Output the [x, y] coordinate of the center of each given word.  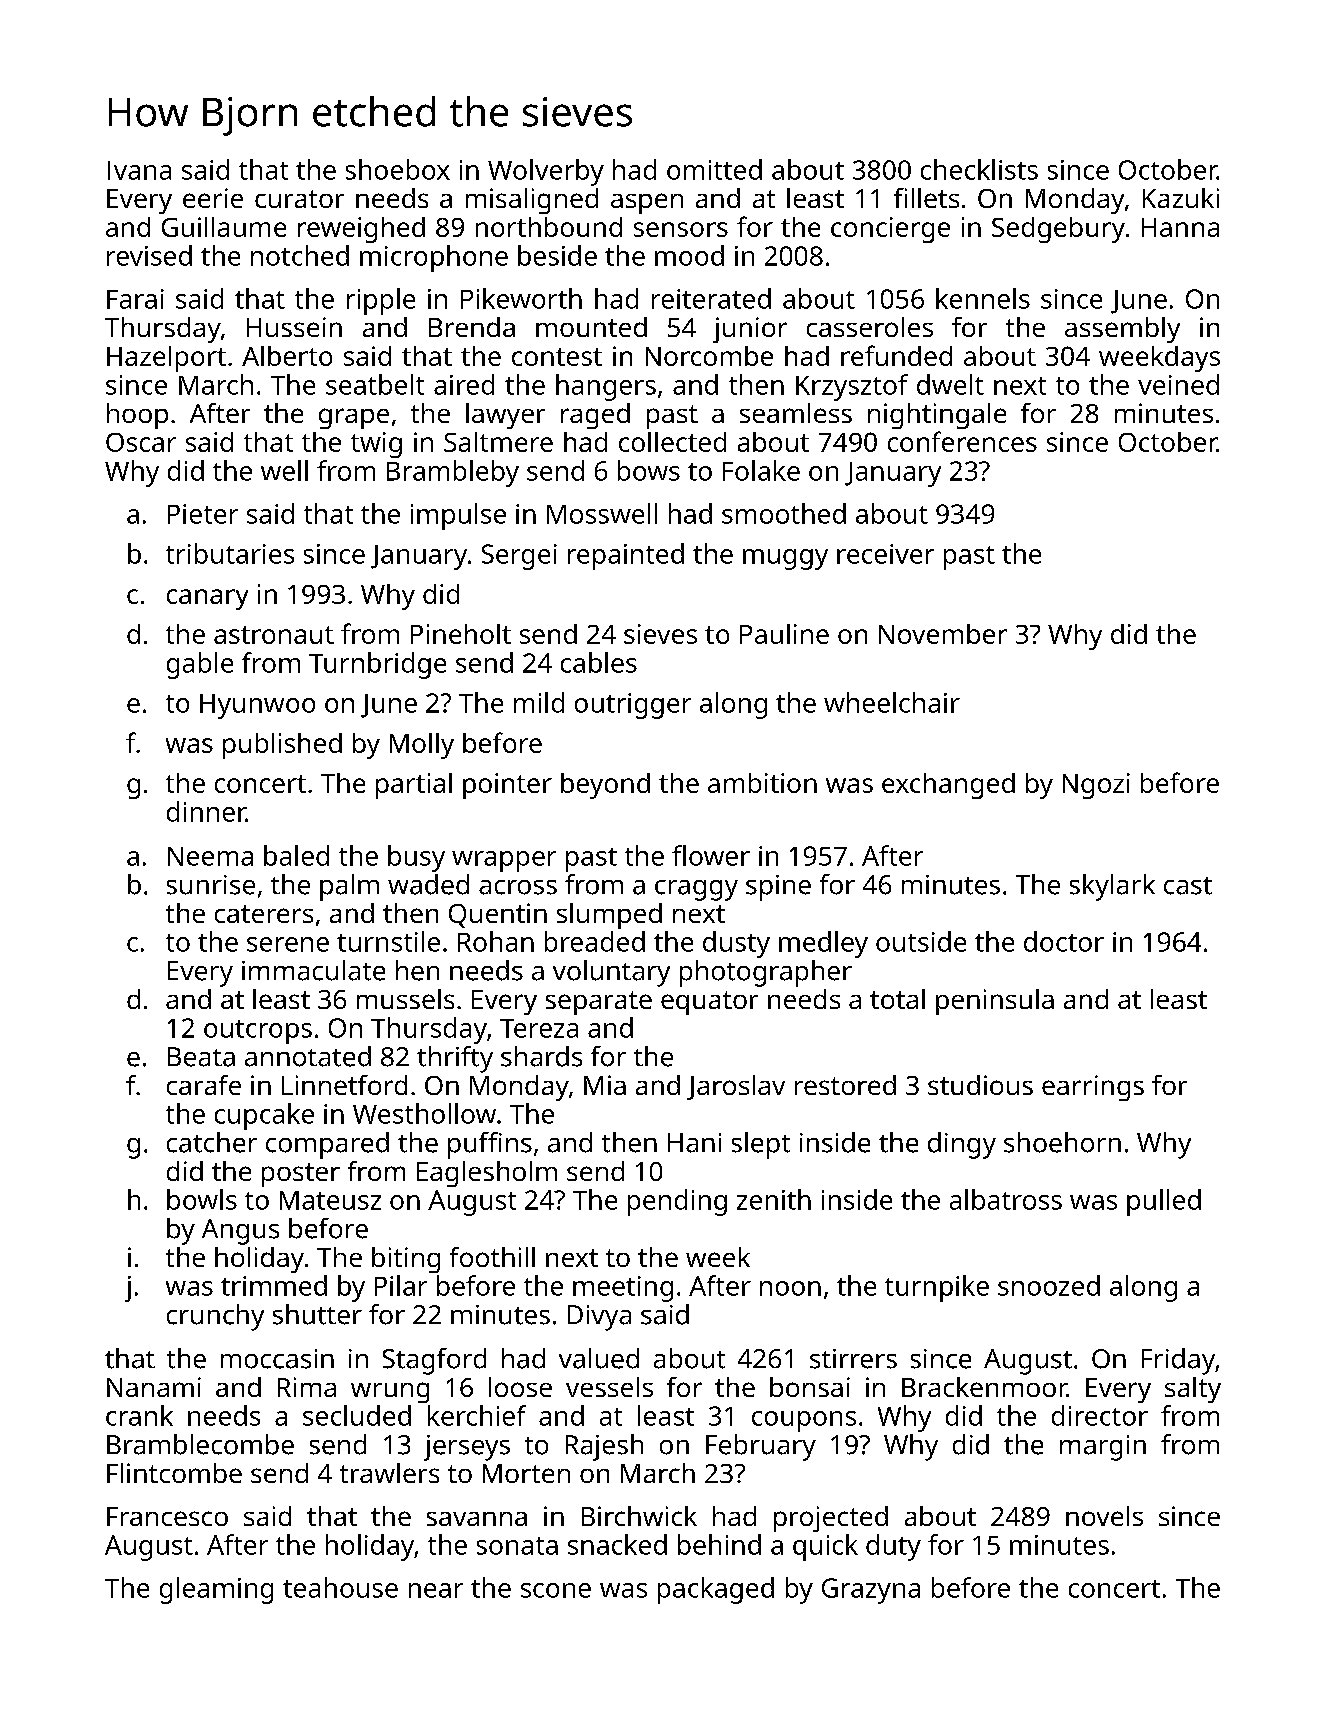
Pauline [784, 634]
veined [1178, 384]
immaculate [313, 970]
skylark [1112, 887]
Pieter [203, 514]
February [761, 1447]
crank [139, 1415]
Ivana [139, 170]
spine [778, 888]
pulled [1164, 1202]
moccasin [277, 1359]
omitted [714, 169]
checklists [979, 169]
